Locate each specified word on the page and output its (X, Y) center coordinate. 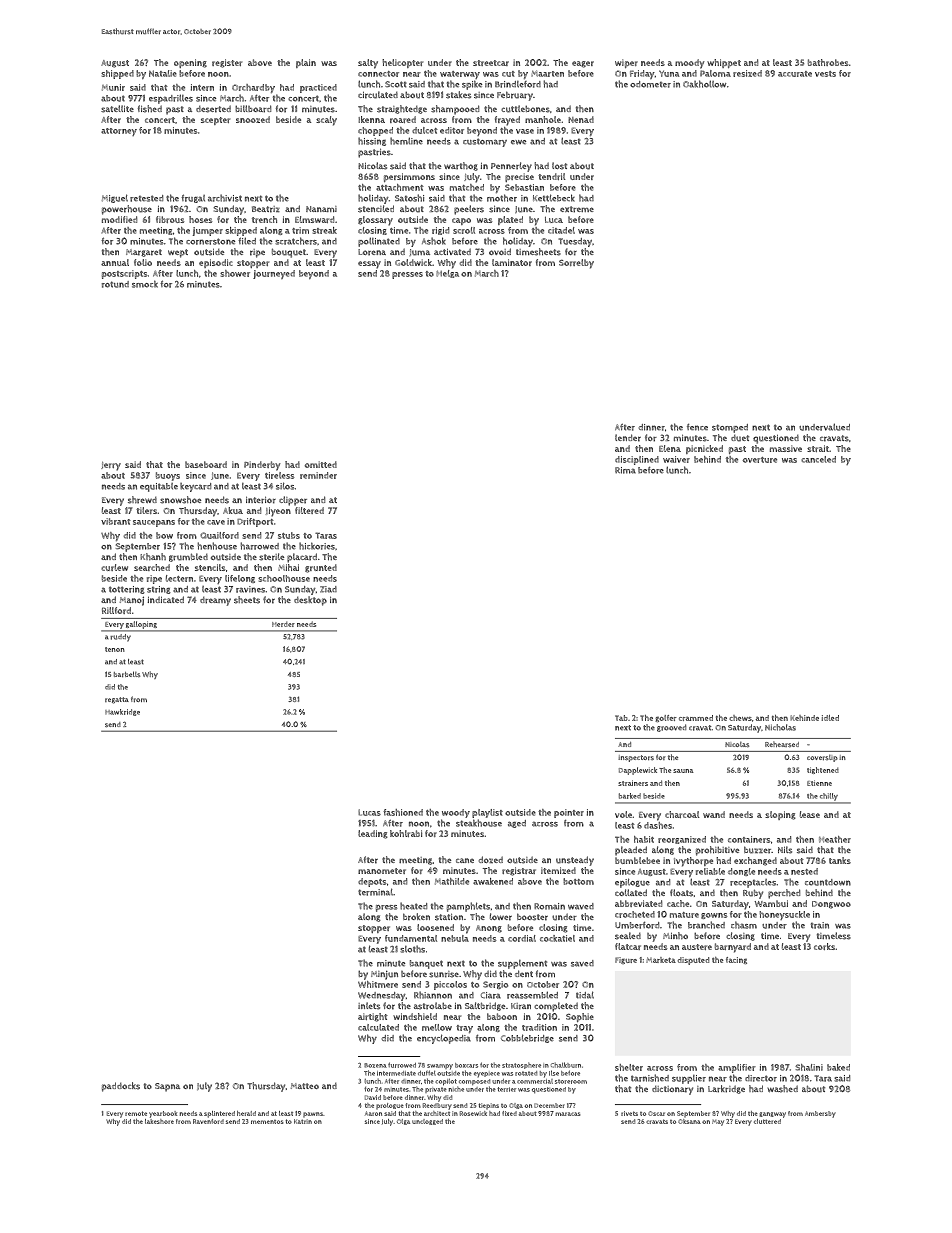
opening (190, 63)
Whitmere (378, 984)
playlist (487, 813)
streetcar (491, 63)
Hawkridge (122, 712)
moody (689, 64)
